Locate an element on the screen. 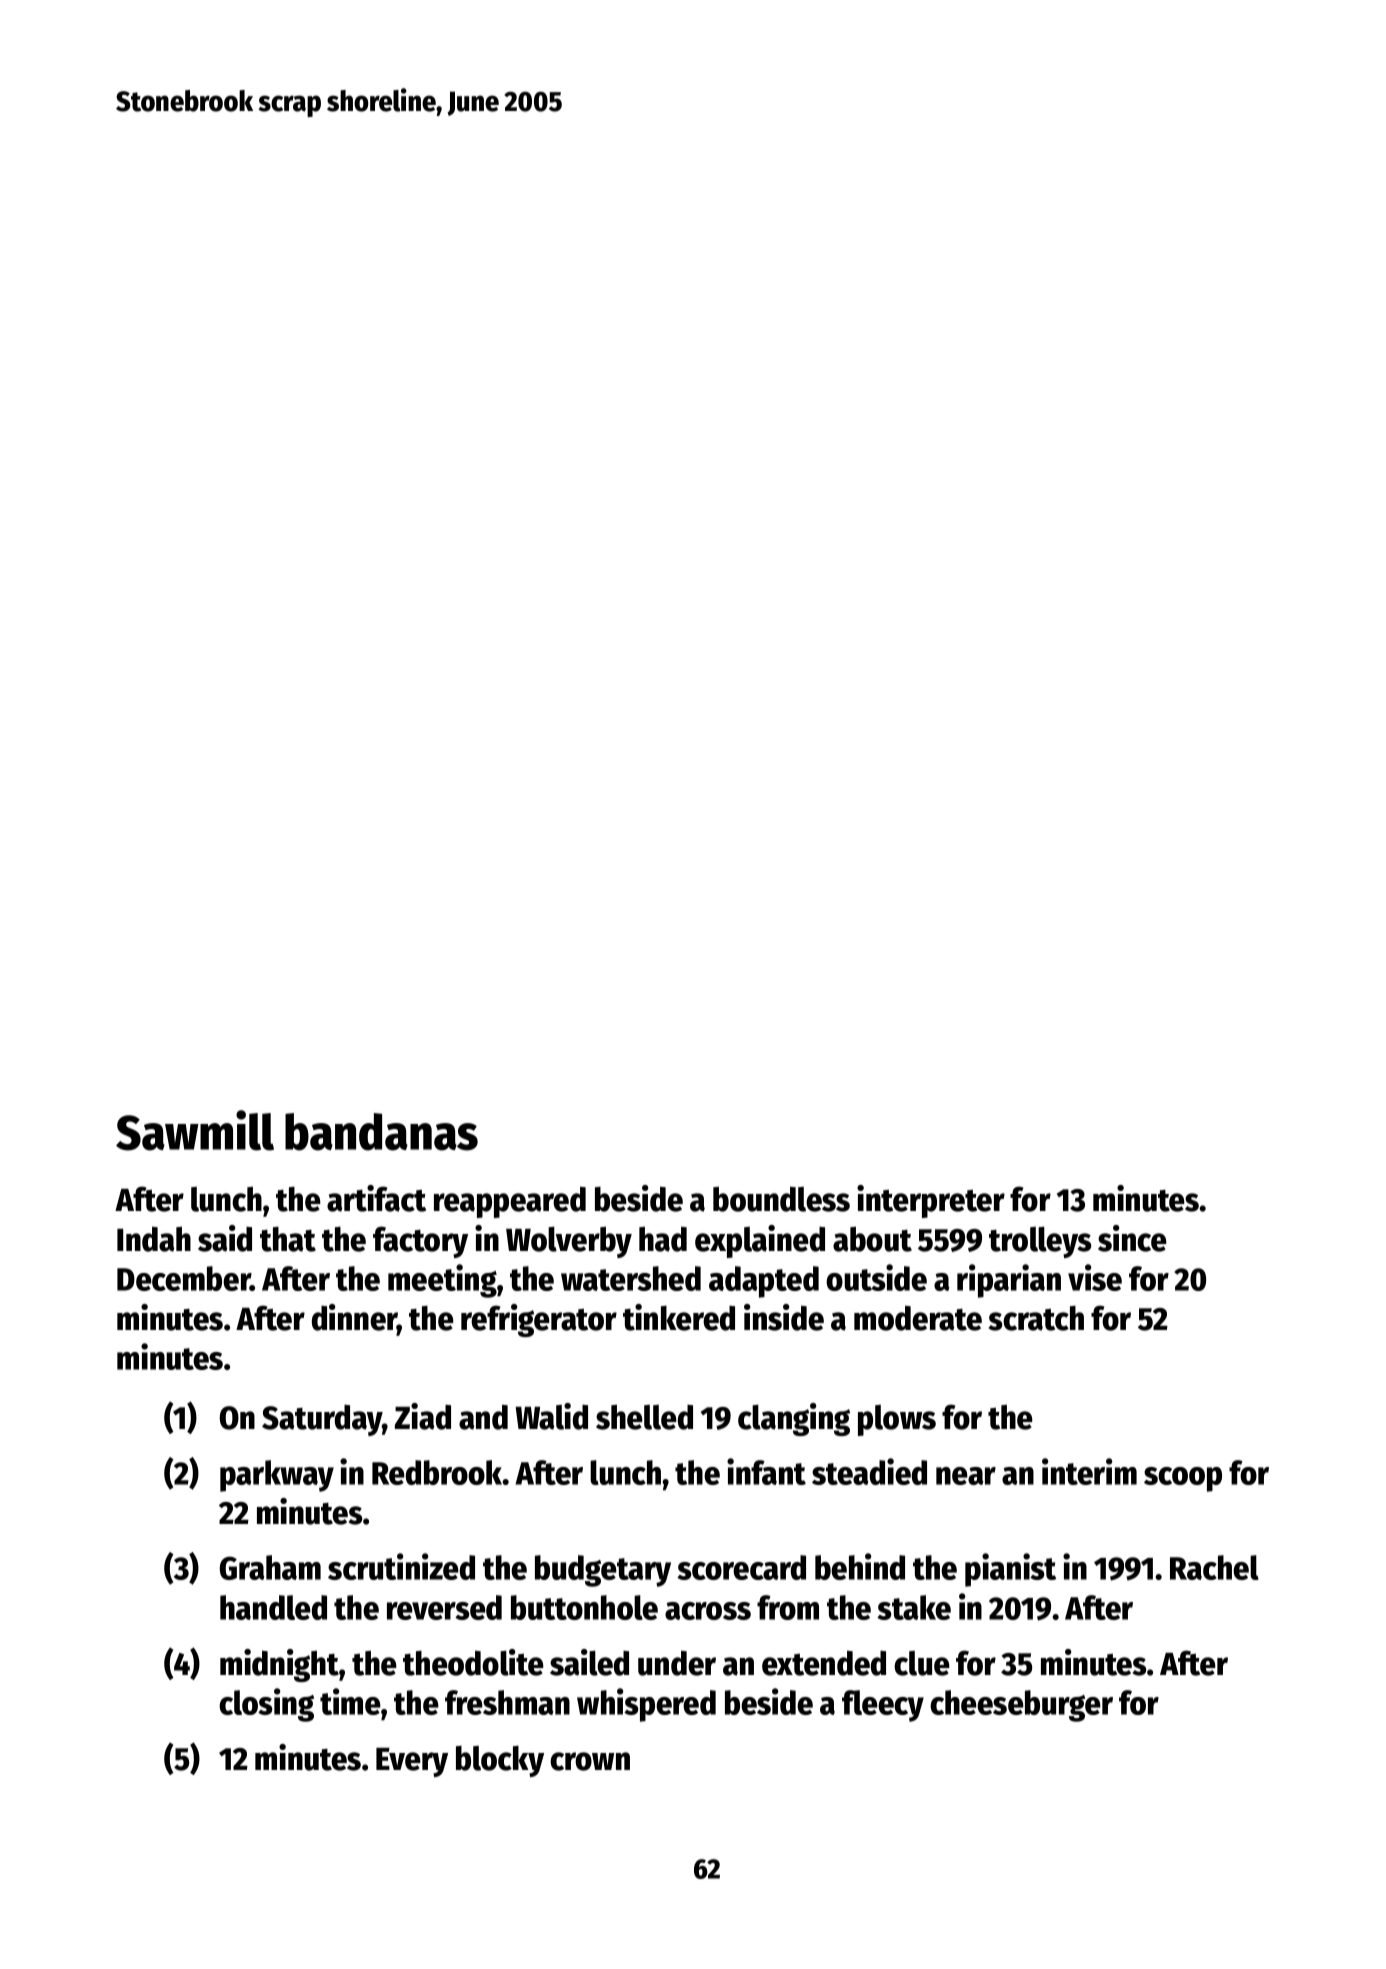 The width and height of the screenshot is (1386, 1969). buttonhole is located at coordinates (584, 1607).
